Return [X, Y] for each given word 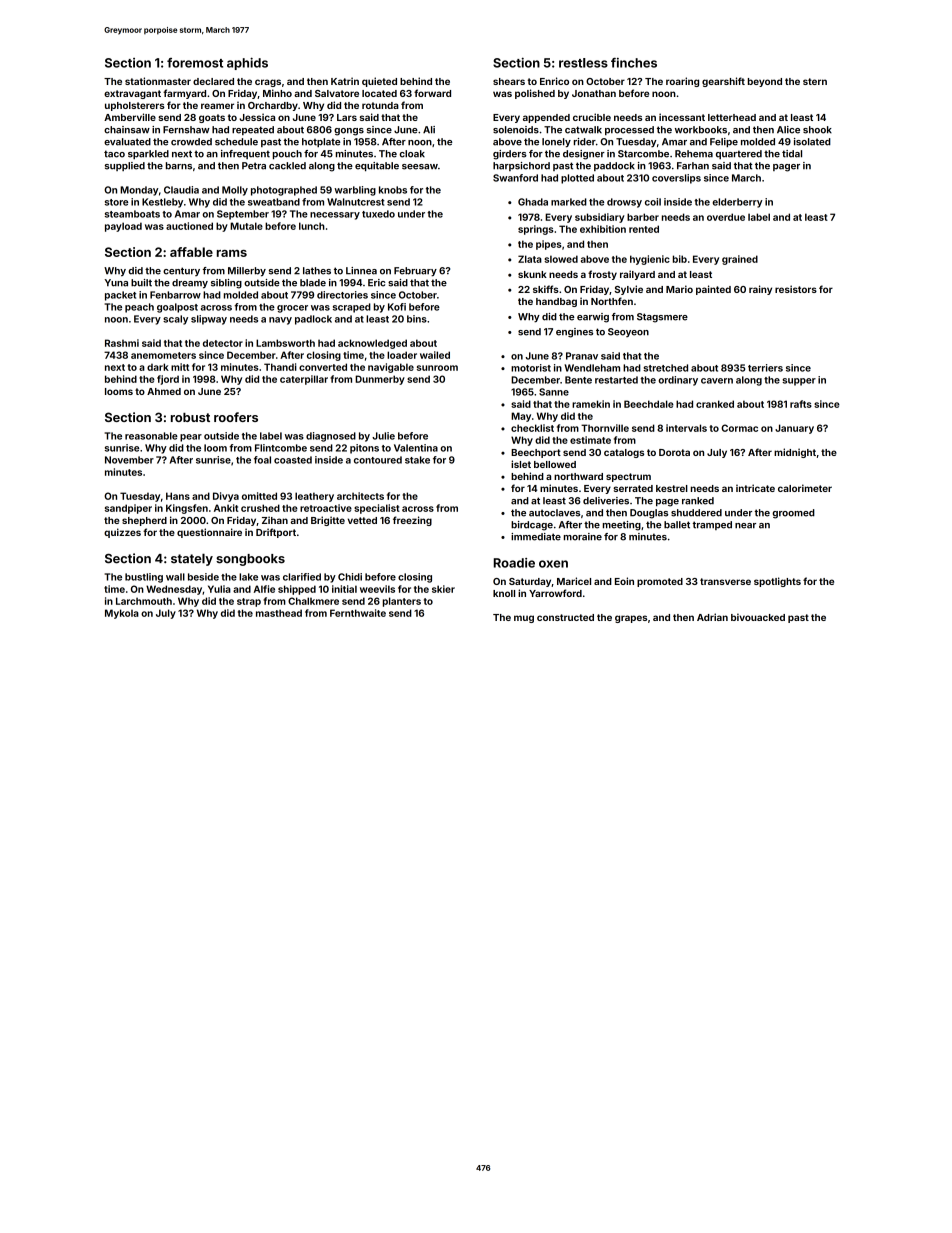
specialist [377, 509]
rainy [760, 290]
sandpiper [128, 509]
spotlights [777, 582]
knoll [504, 593]
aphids [247, 63]
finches [634, 63]
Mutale [246, 226]
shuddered [696, 513]
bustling [144, 578]
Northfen [612, 301]
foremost [195, 63]
